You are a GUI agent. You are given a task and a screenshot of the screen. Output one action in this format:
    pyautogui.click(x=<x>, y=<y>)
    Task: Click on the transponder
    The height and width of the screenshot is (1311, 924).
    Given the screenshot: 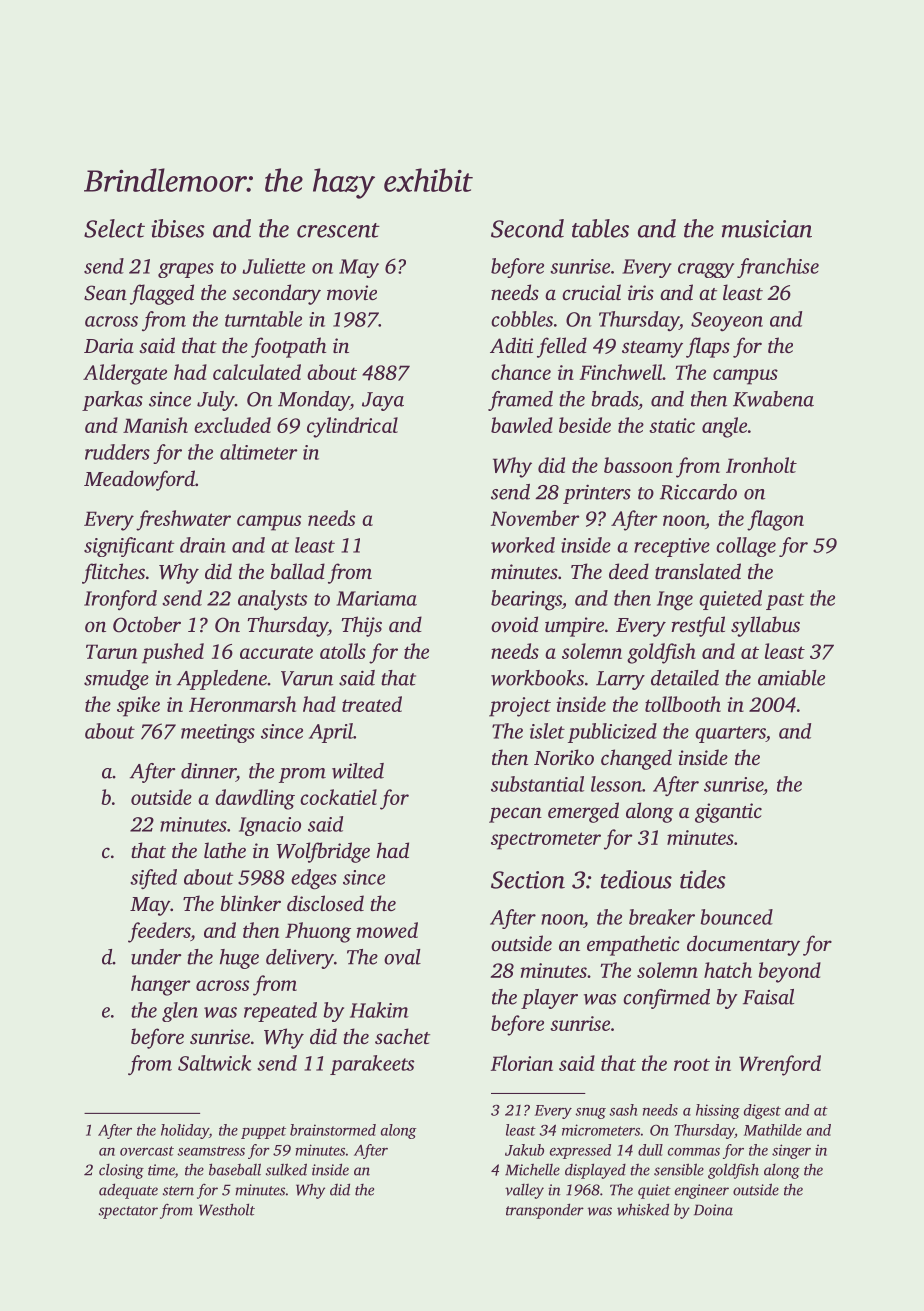 What is the action you would take?
    pyautogui.click(x=545, y=1211)
